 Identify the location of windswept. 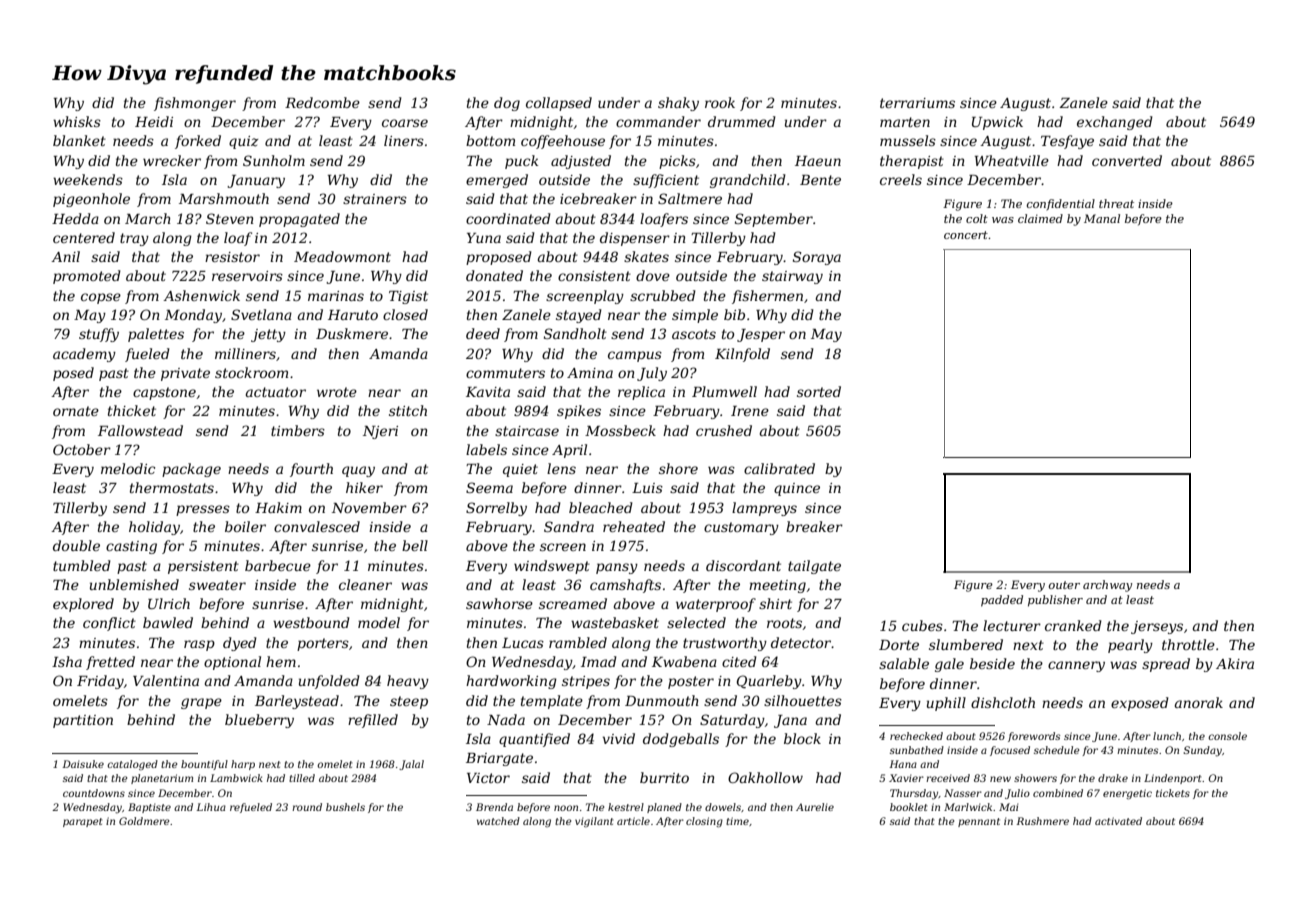
(552, 567).
